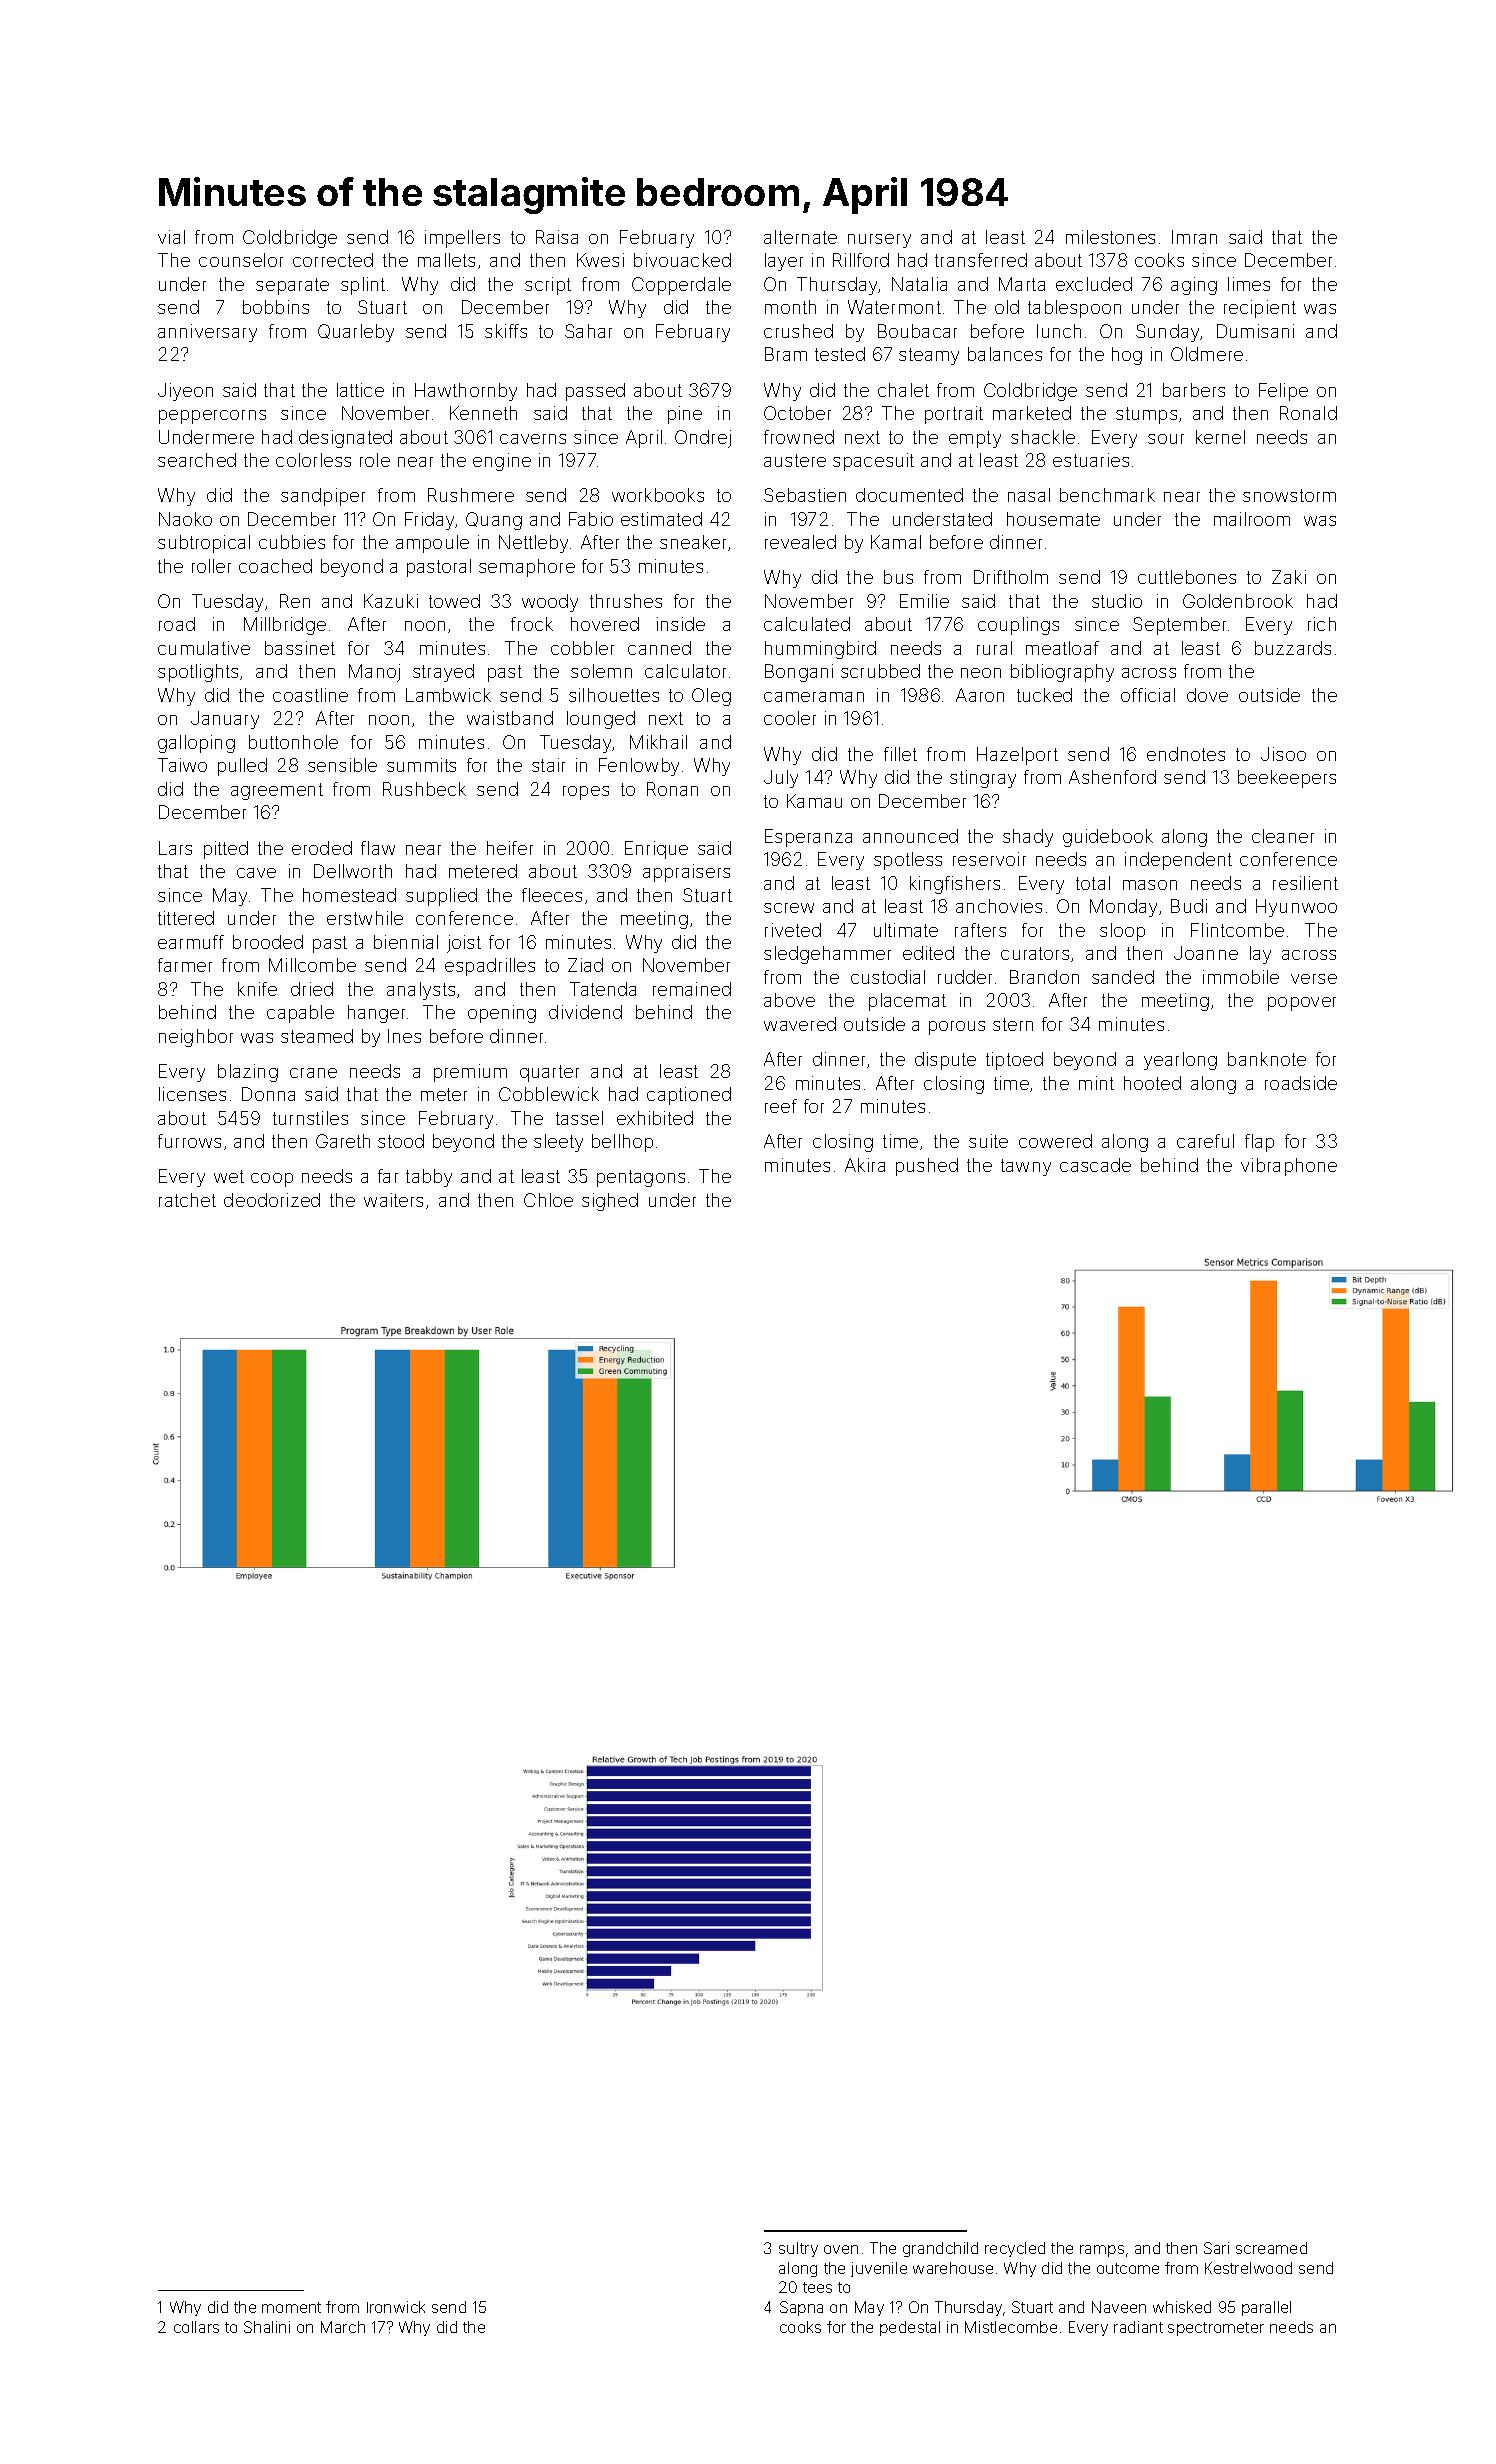 Image resolution: width=1496 pixels, height=2464 pixels. What do you see at coordinates (610, 1202) in the image?
I see `sighed` at bounding box center [610, 1202].
